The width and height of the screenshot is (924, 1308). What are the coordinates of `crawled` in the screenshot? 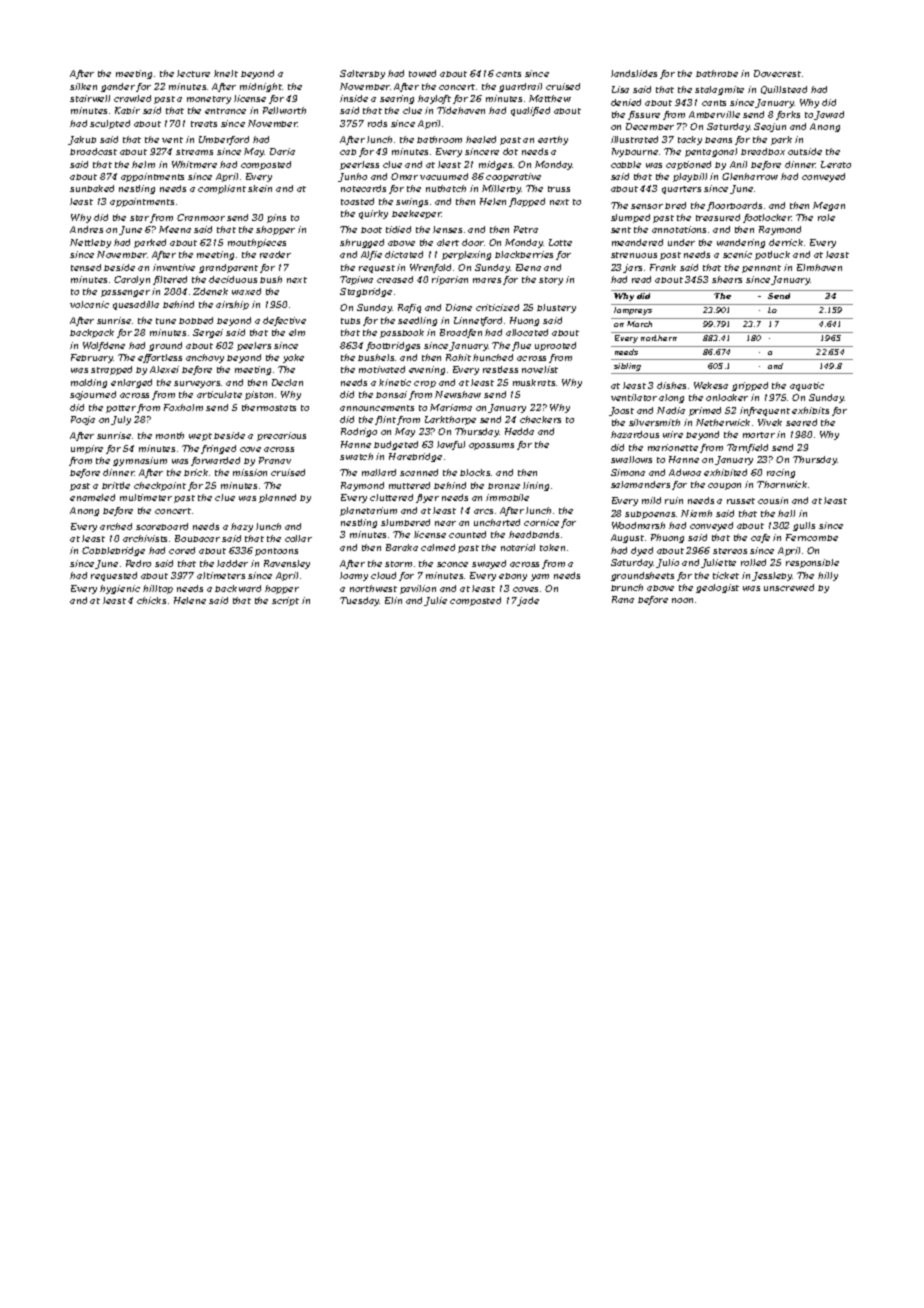 It's located at (132, 98).
